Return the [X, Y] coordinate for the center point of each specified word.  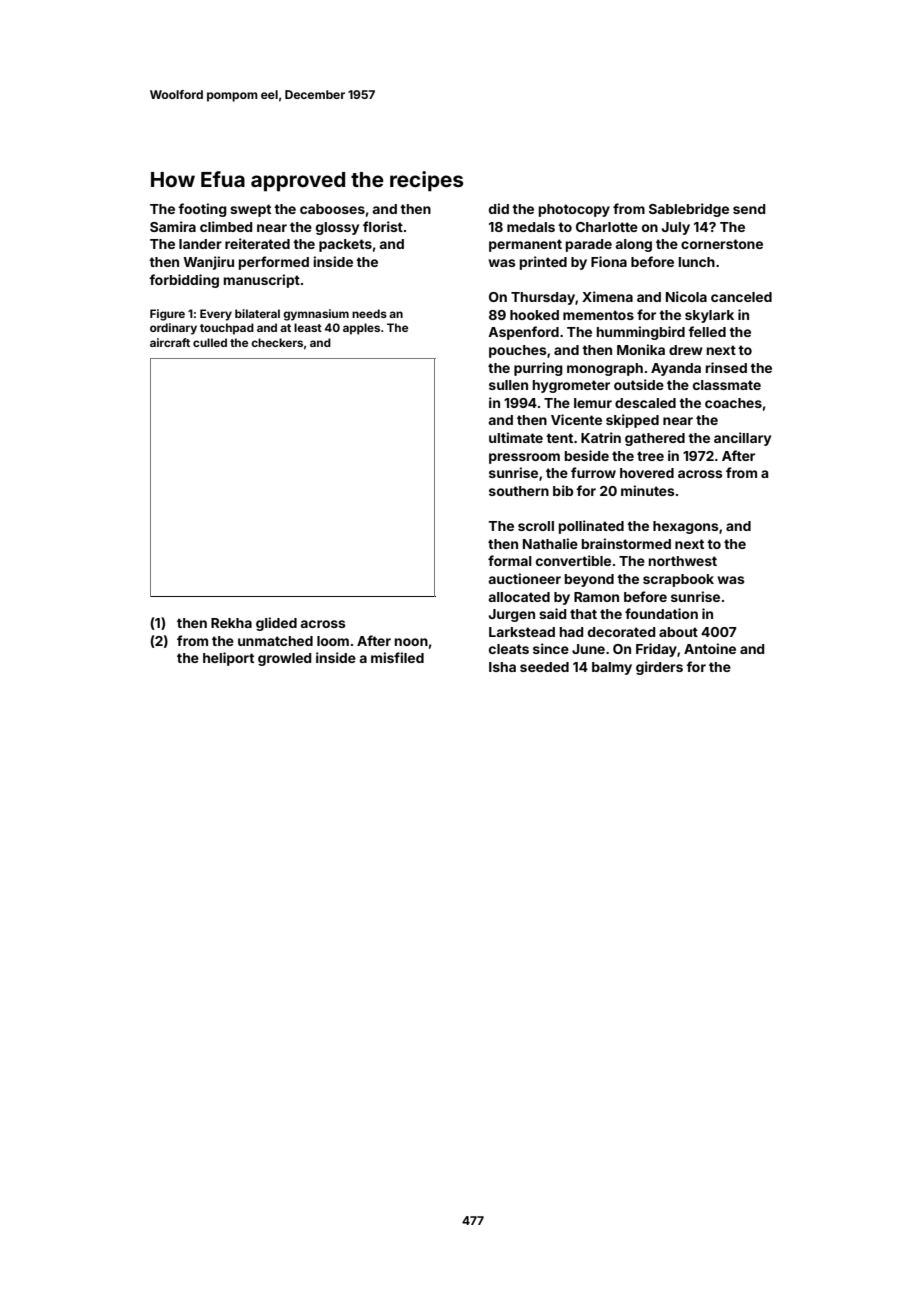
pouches [518, 351]
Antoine [710, 648]
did [499, 208]
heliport [228, 659]
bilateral [257, 313]
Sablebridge [689, 210]
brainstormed [626, 543]
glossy [337, 228]
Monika [641, 349]
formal [510, 560]
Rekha [231, 623]
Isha [502, 667]
